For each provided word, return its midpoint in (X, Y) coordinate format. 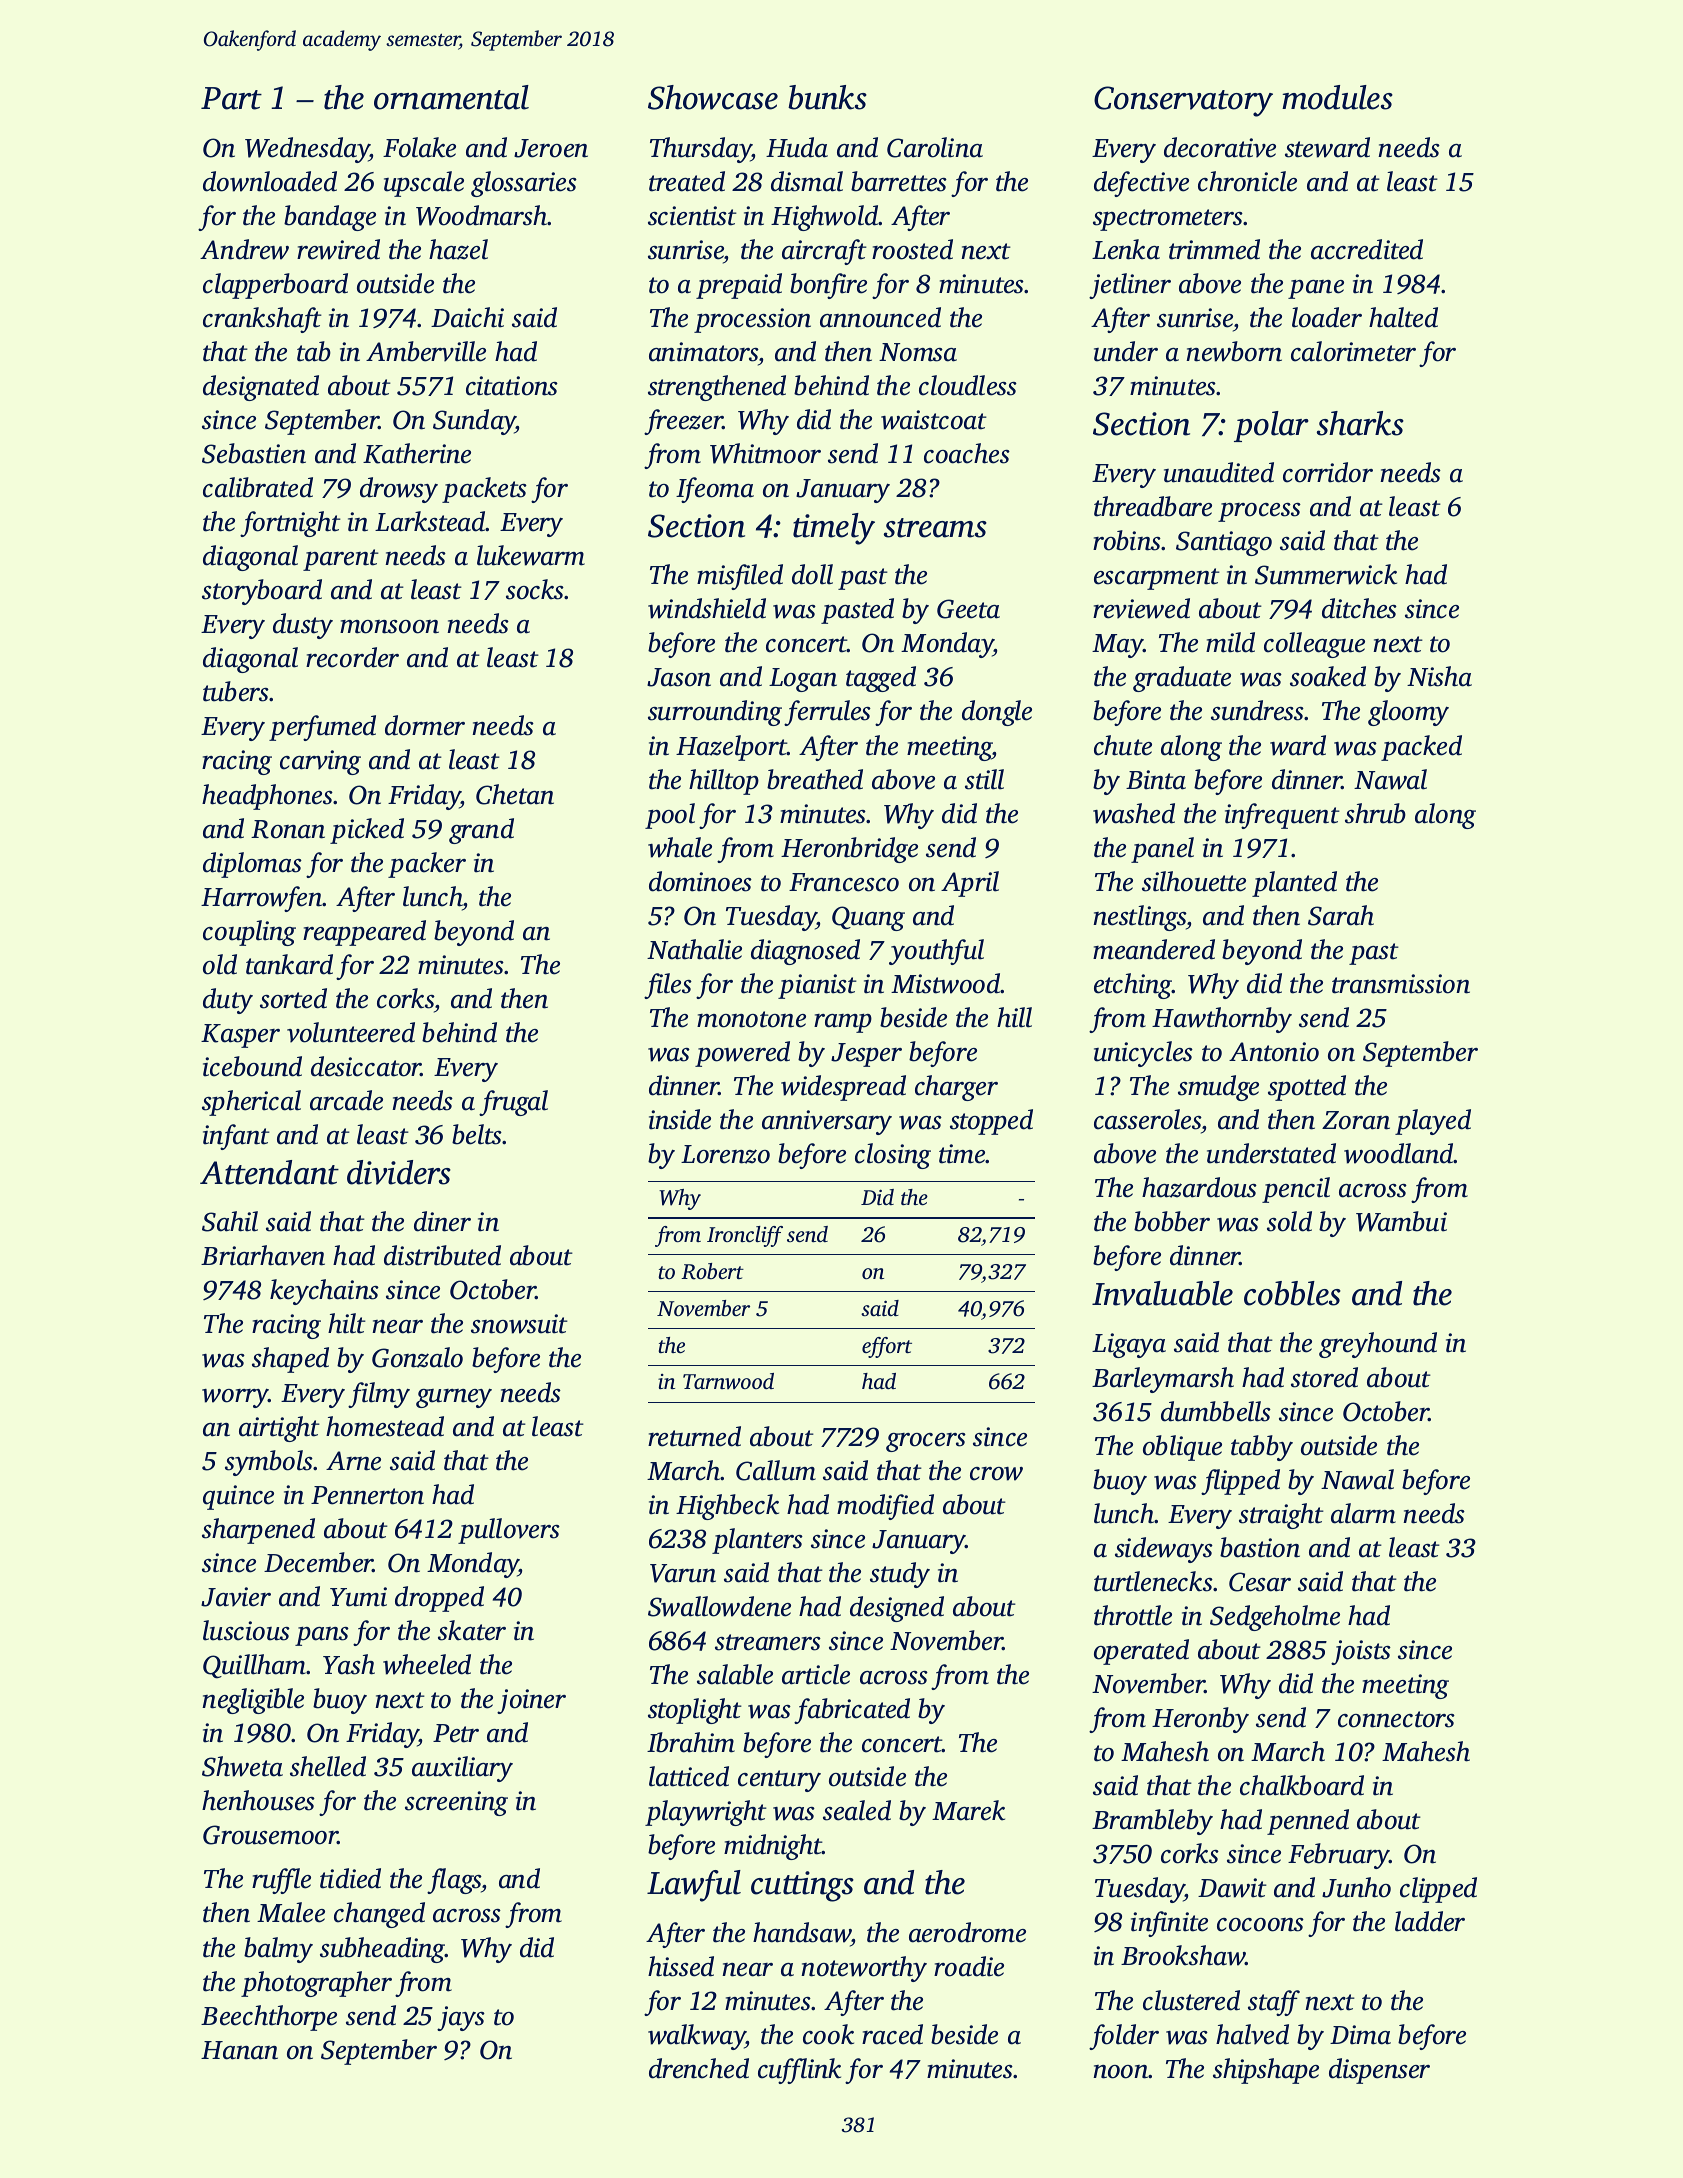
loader (1327, 317)
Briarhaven (263, 1255)
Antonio (1274, 1052)
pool (670, 816)
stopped (991, 1122)
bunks (827, 97)
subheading (382, 1950)
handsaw (802, 1932)
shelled (328, 1766)
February (1339, 1856)
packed (1421, 748)
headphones (267, 797)
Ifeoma (715, 490)
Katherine (417, 453)
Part (231, 98)
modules (1337, 97)
